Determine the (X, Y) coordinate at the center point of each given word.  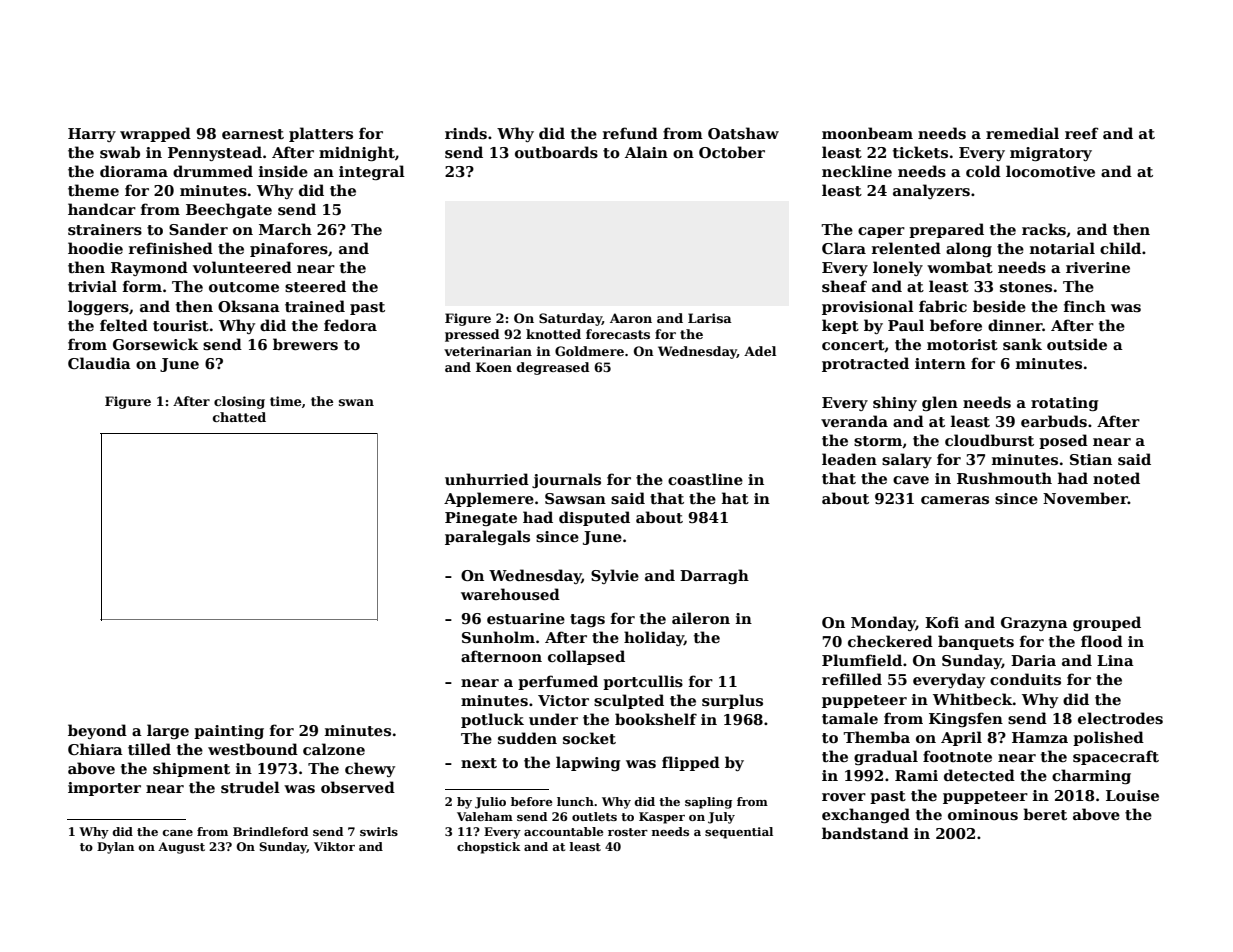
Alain (646, 152)
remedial (1022, 133)
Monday (883, 623)
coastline (705, 479)
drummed (213, 171)
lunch (575, 801)
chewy (370, 769)
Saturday (570, 319)
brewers (305, 344)
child (1120, 248)
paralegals (487, 537)
